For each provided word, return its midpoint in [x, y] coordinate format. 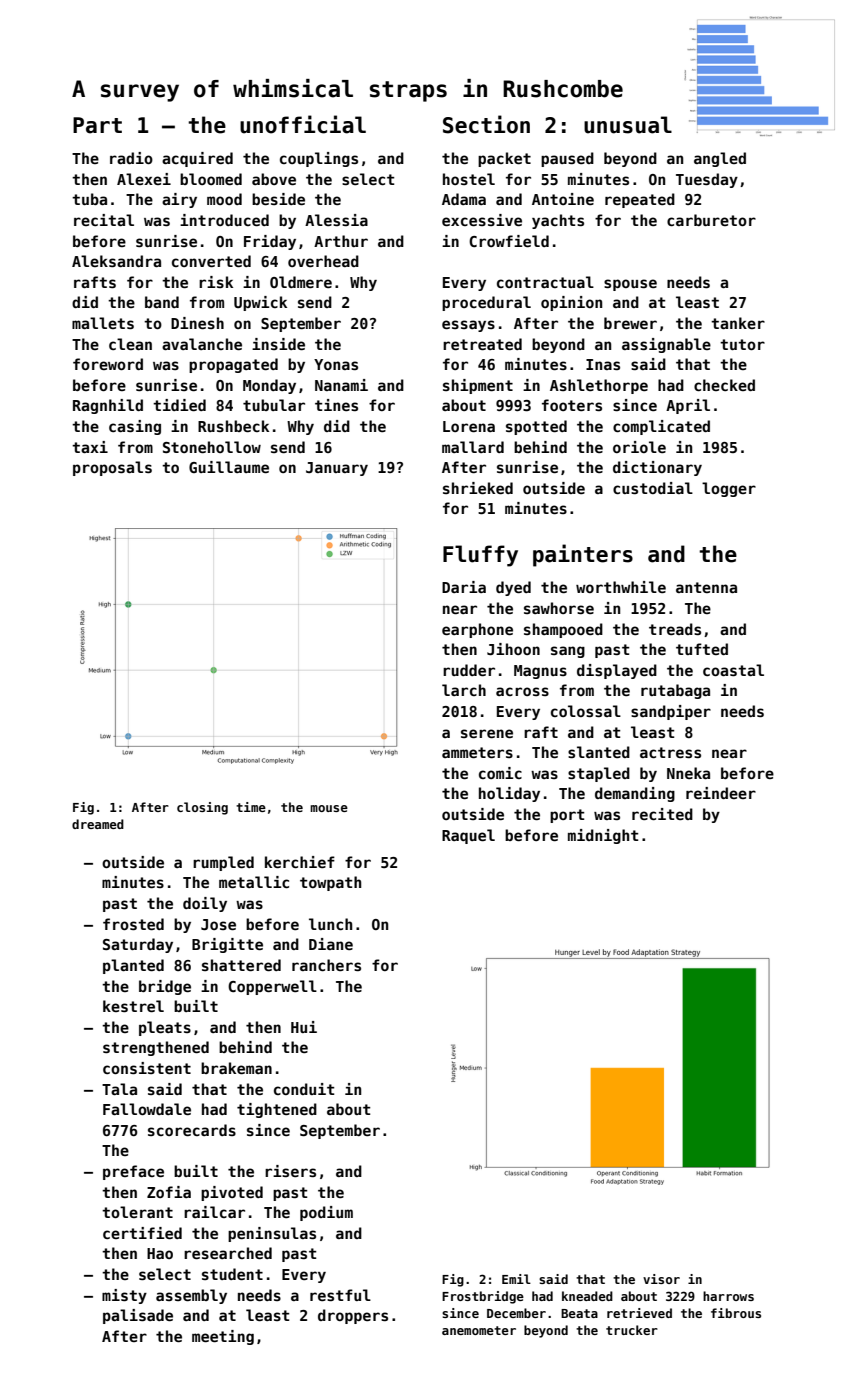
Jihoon [513, 649]
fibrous [736, 1313]
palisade [138, 1316]
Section [486, 124]
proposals [112, 468]
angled [720, 159]
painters [583, 555]
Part [97, 125]
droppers [353, 1316]
